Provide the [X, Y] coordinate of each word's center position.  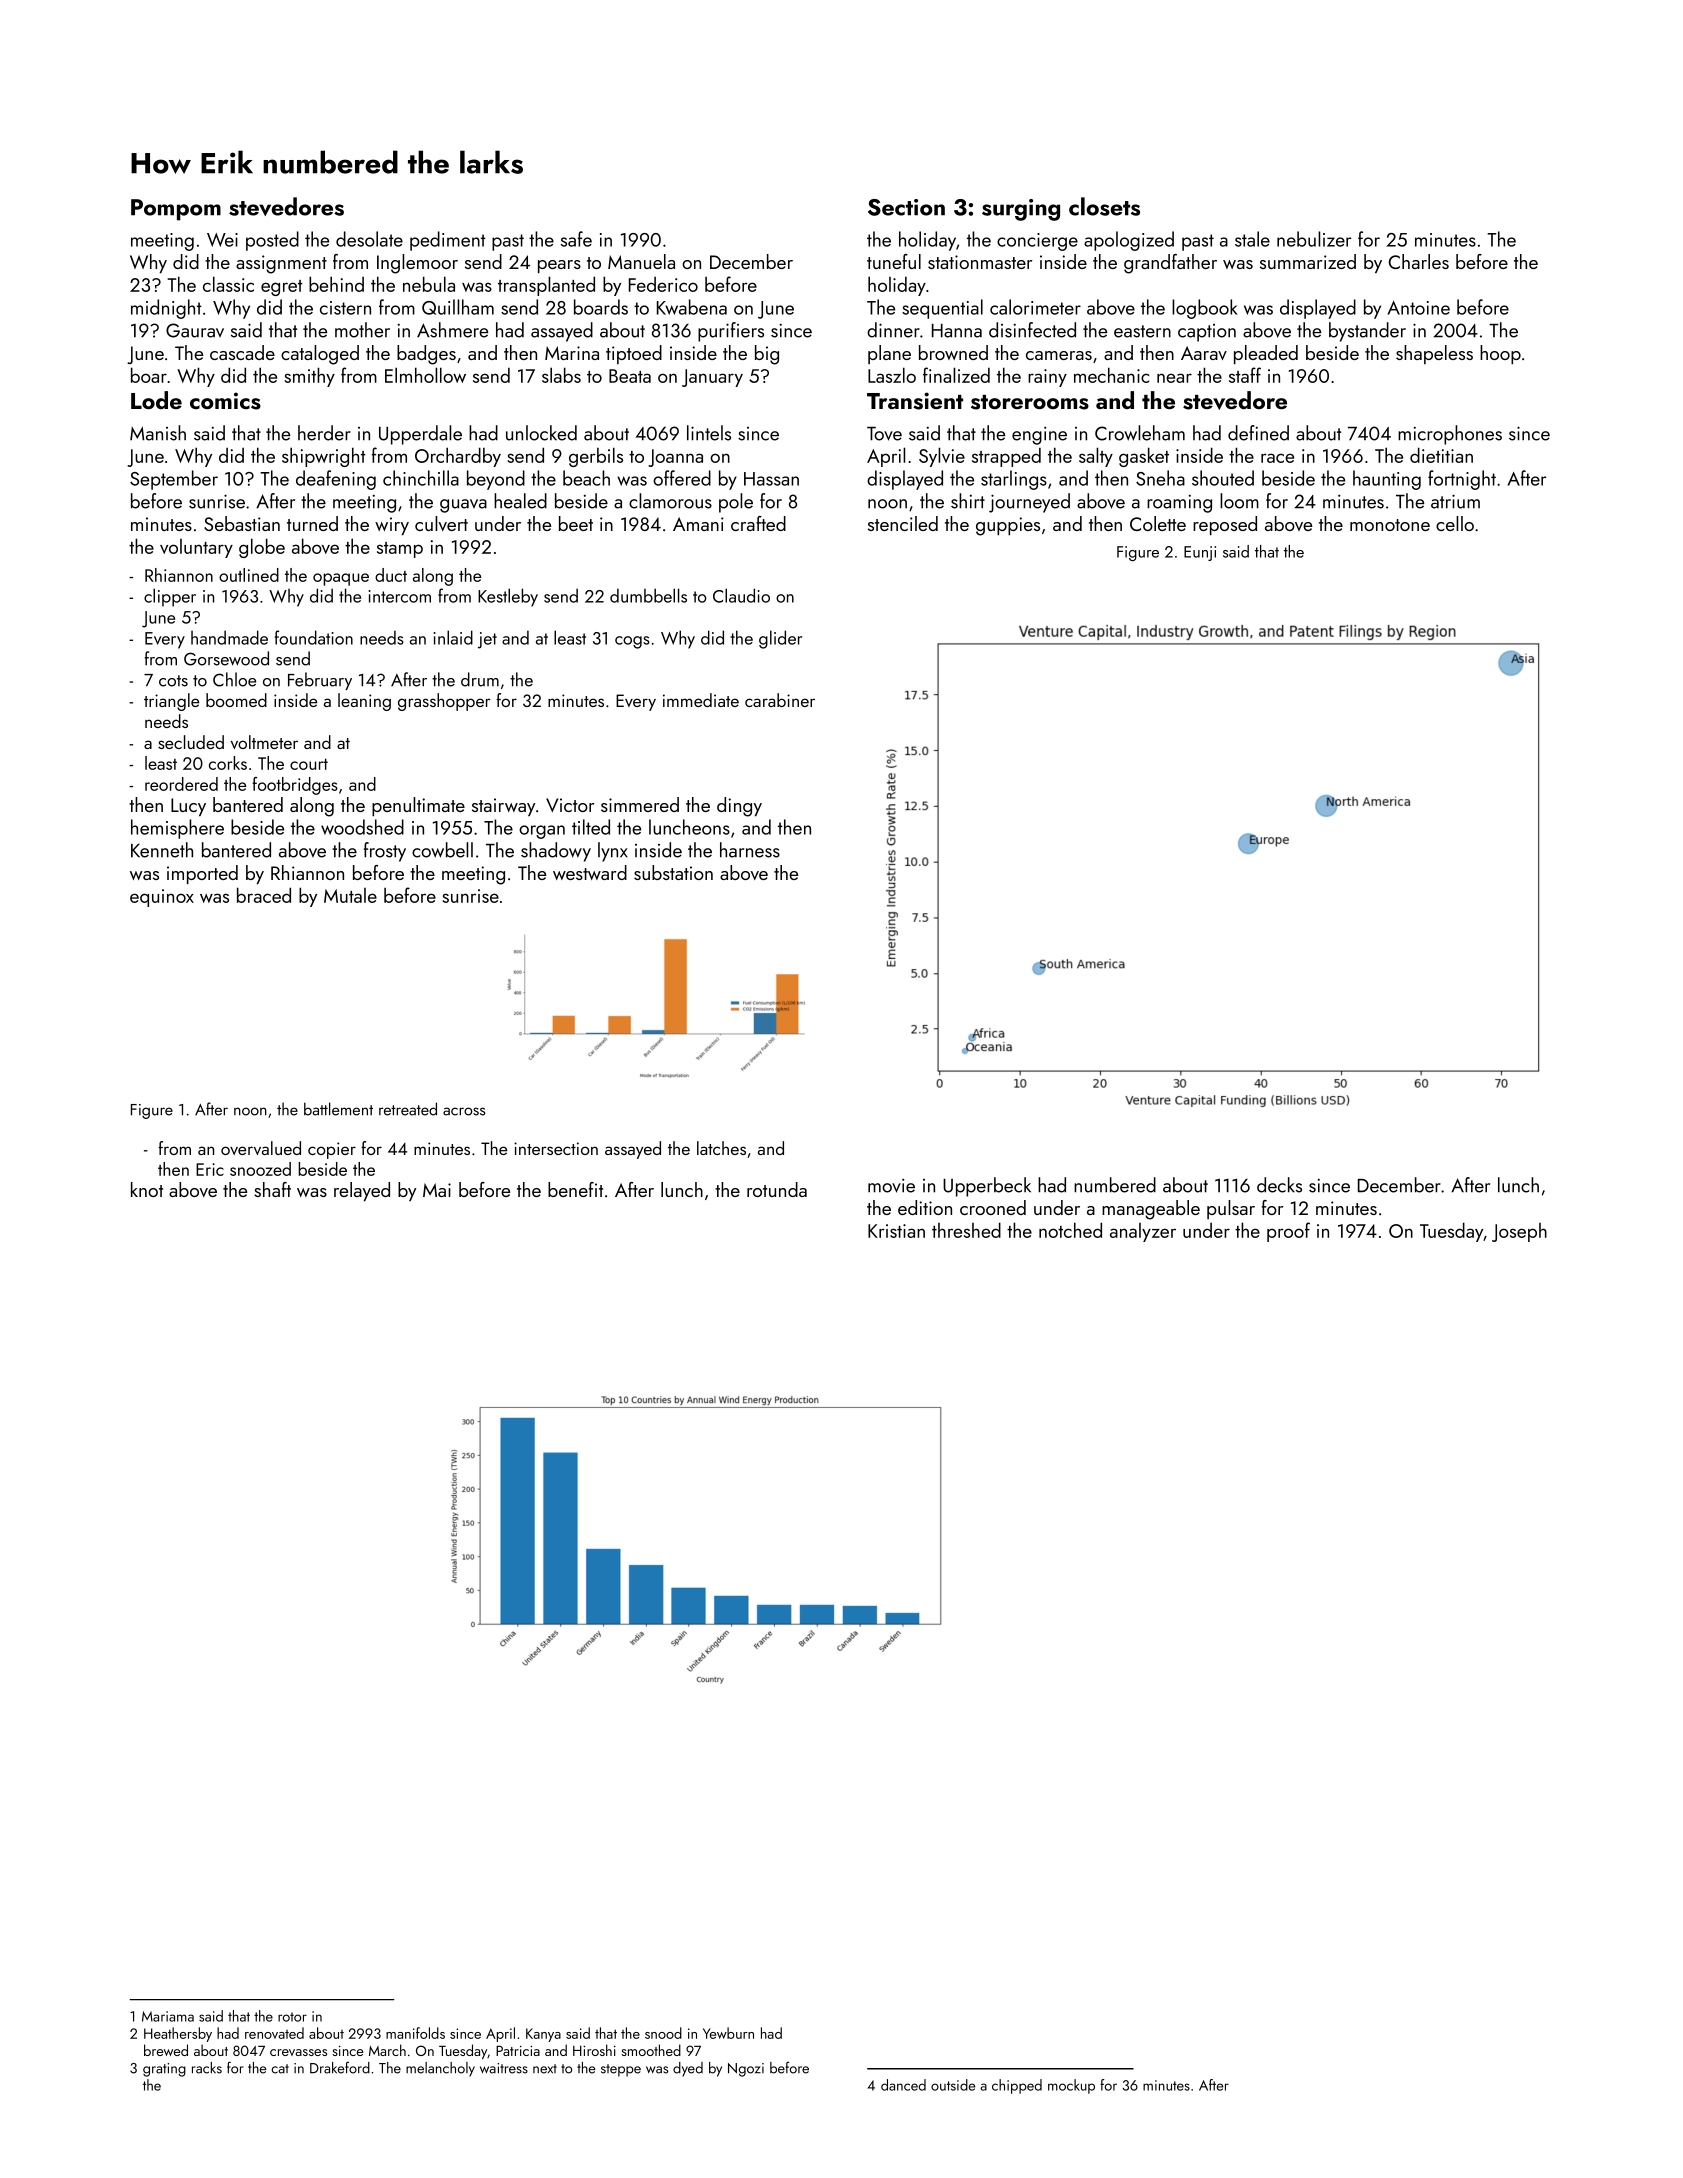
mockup [1071, 2086]
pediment [448, 241]
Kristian [896, 1231]
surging [1021, 210]
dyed [688, 2069]
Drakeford [340, 2068]
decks [1279, 1185]
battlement [338, 1109]
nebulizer [1314, 239]
